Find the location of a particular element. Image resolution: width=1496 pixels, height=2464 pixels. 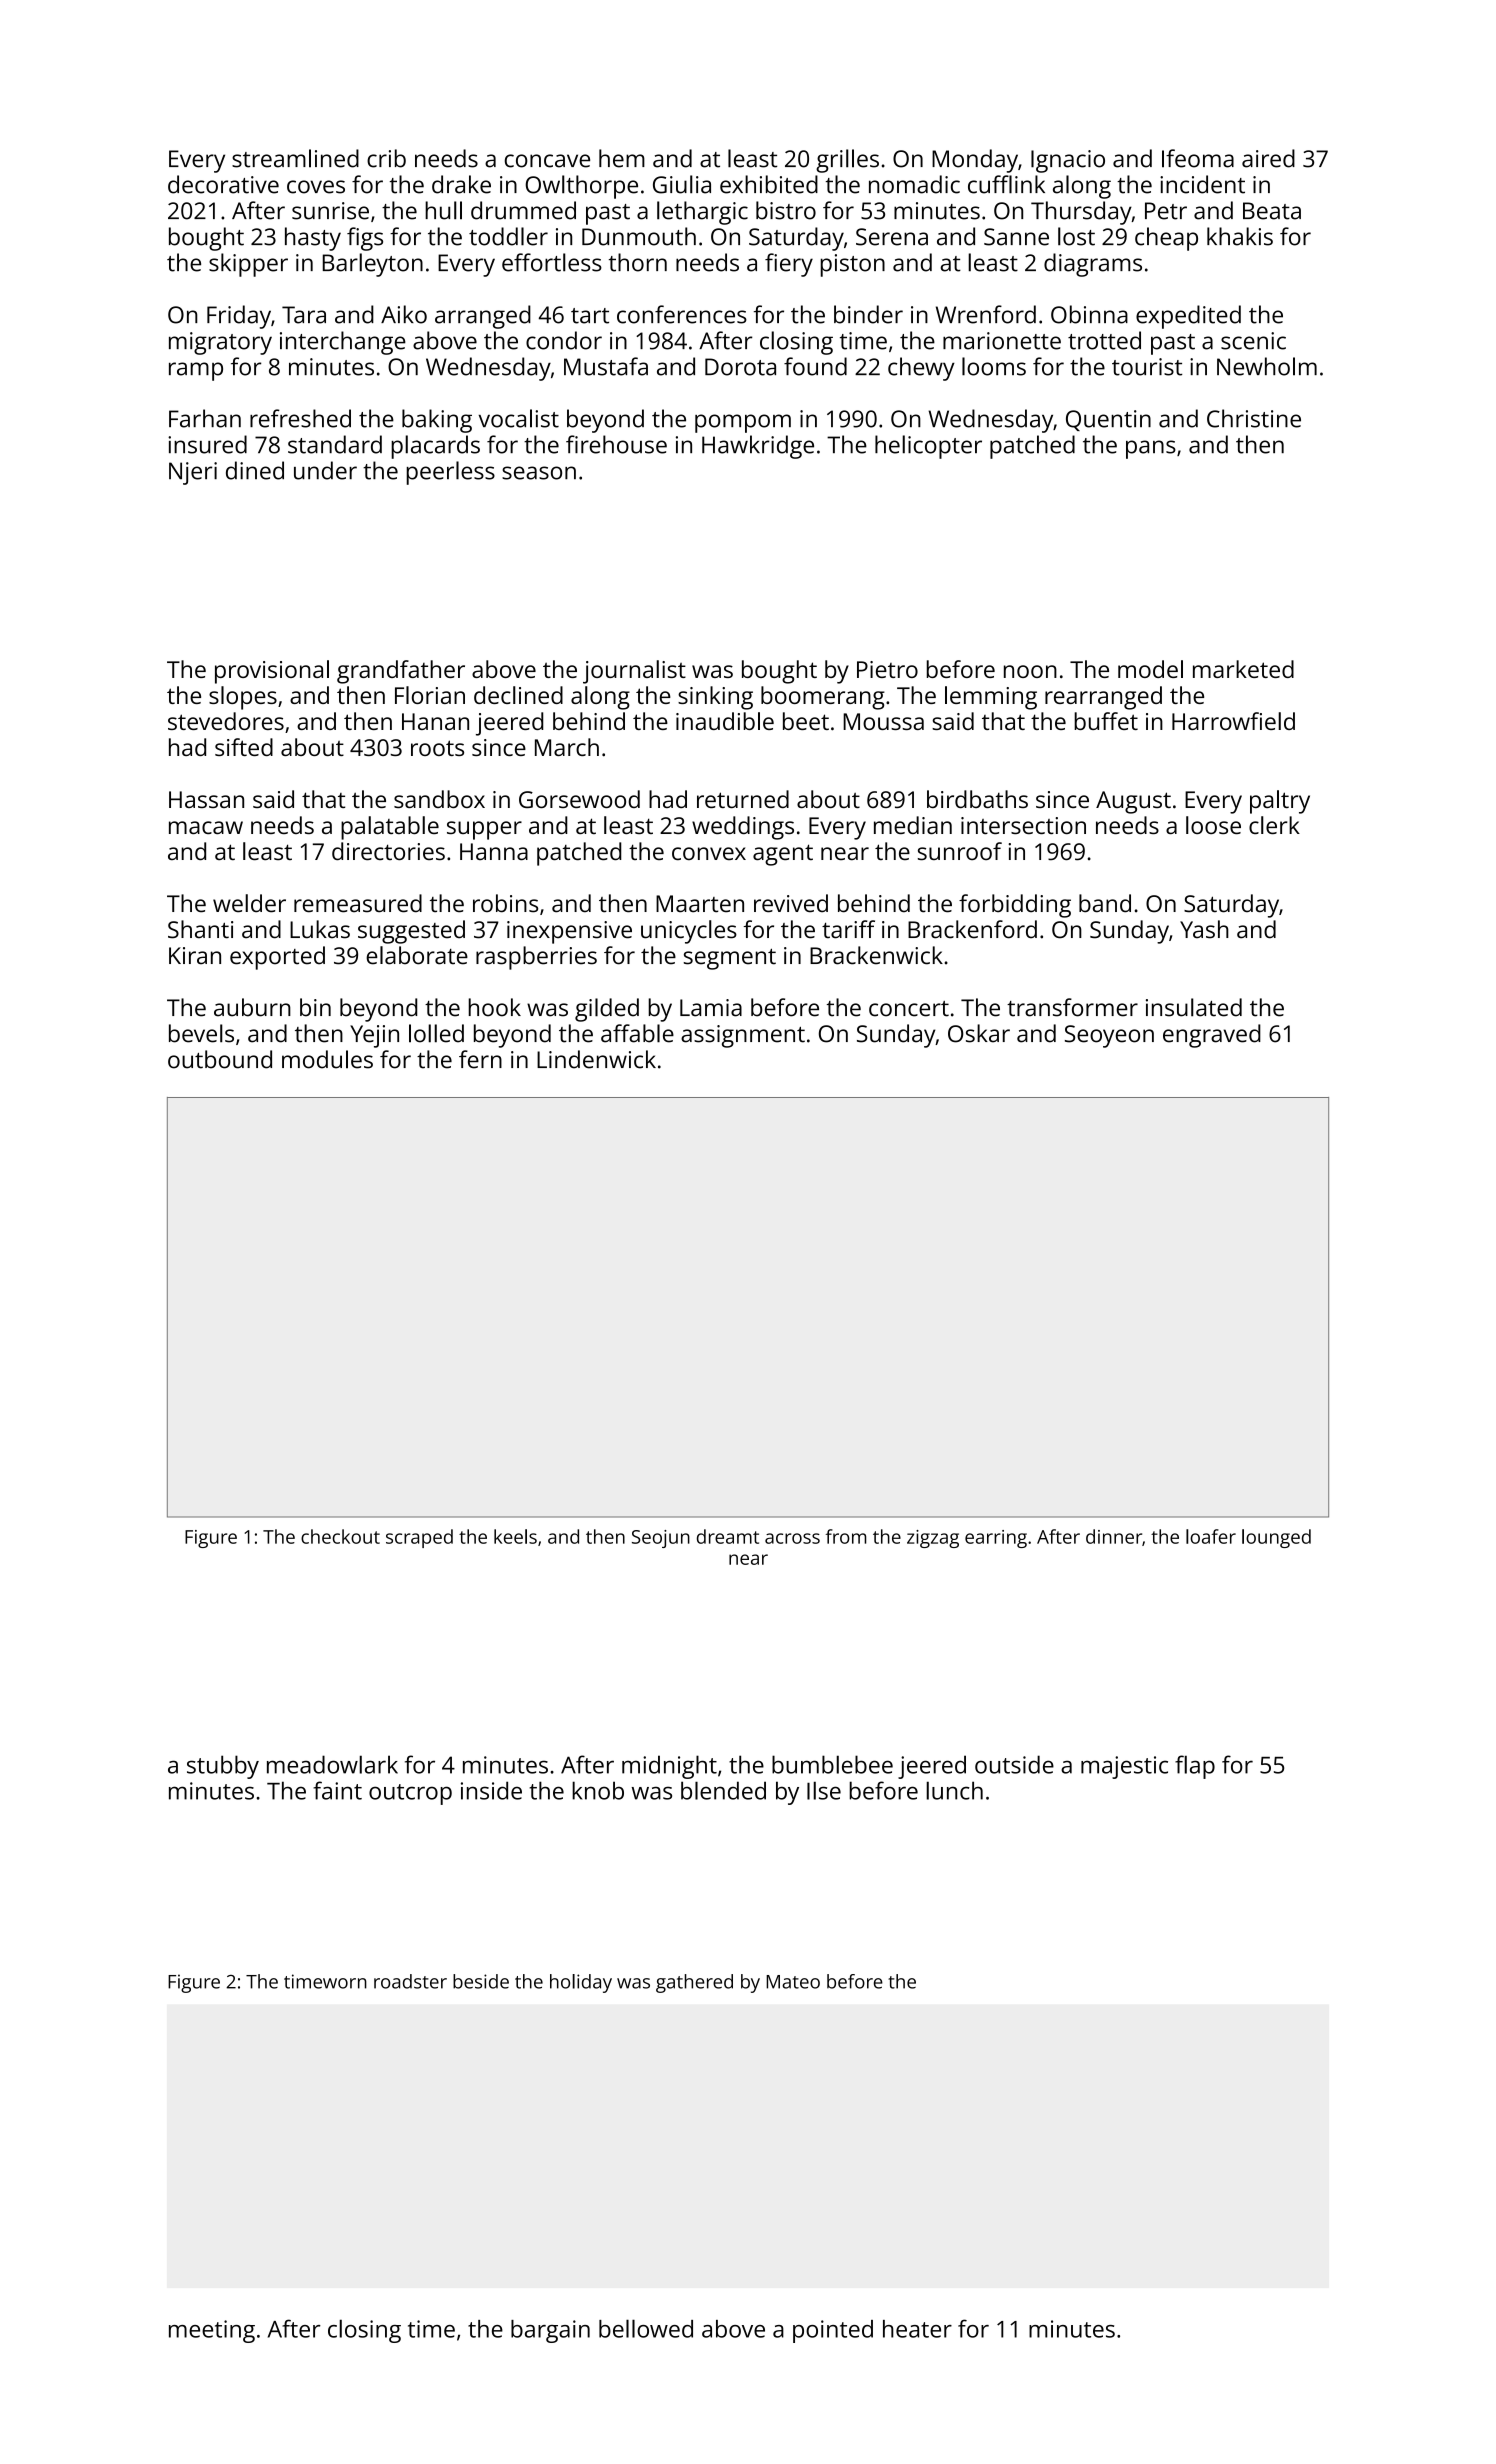

clerk is located at coordinates (1274, 825).
